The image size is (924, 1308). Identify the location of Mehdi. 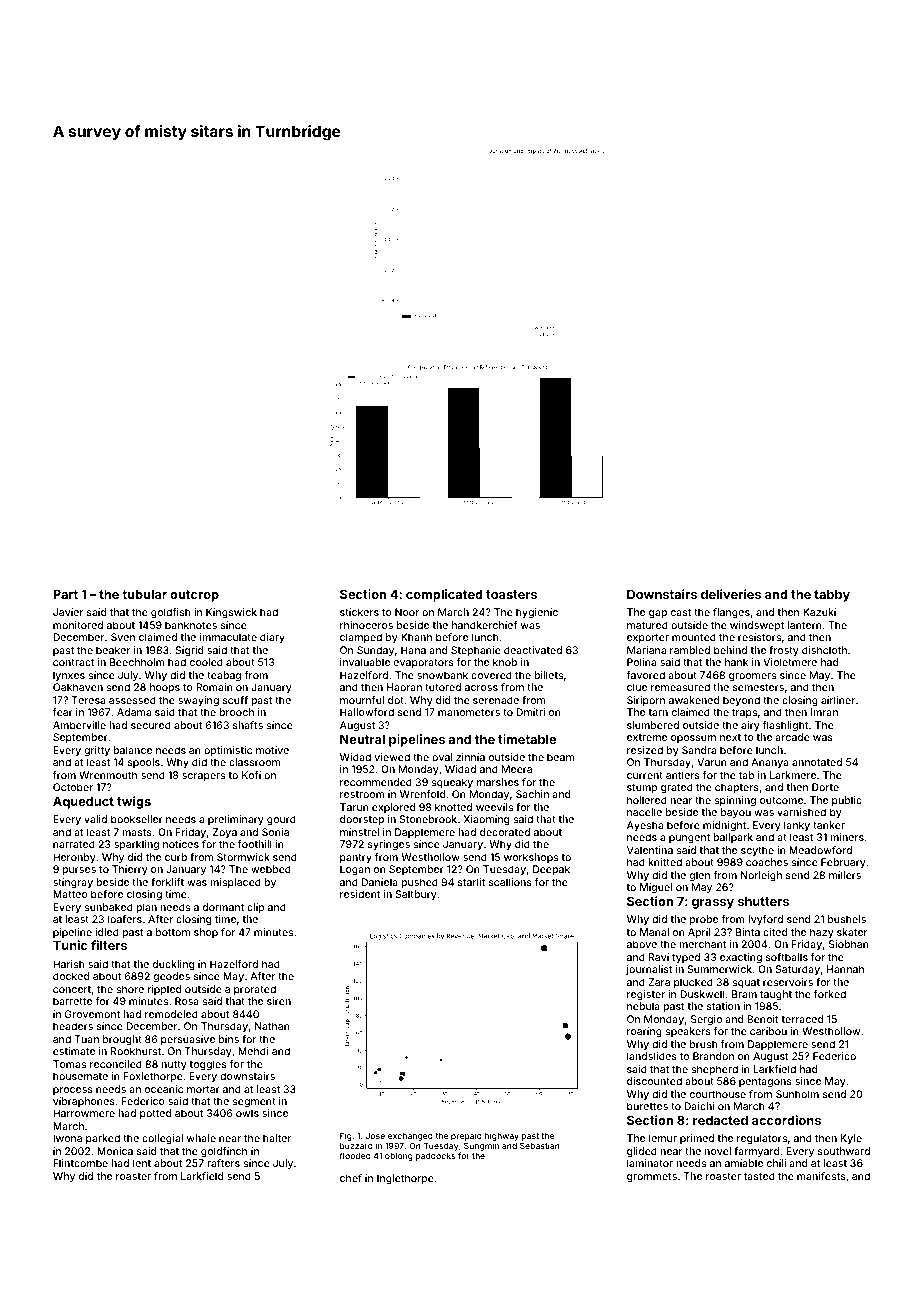
(253, 1051).
